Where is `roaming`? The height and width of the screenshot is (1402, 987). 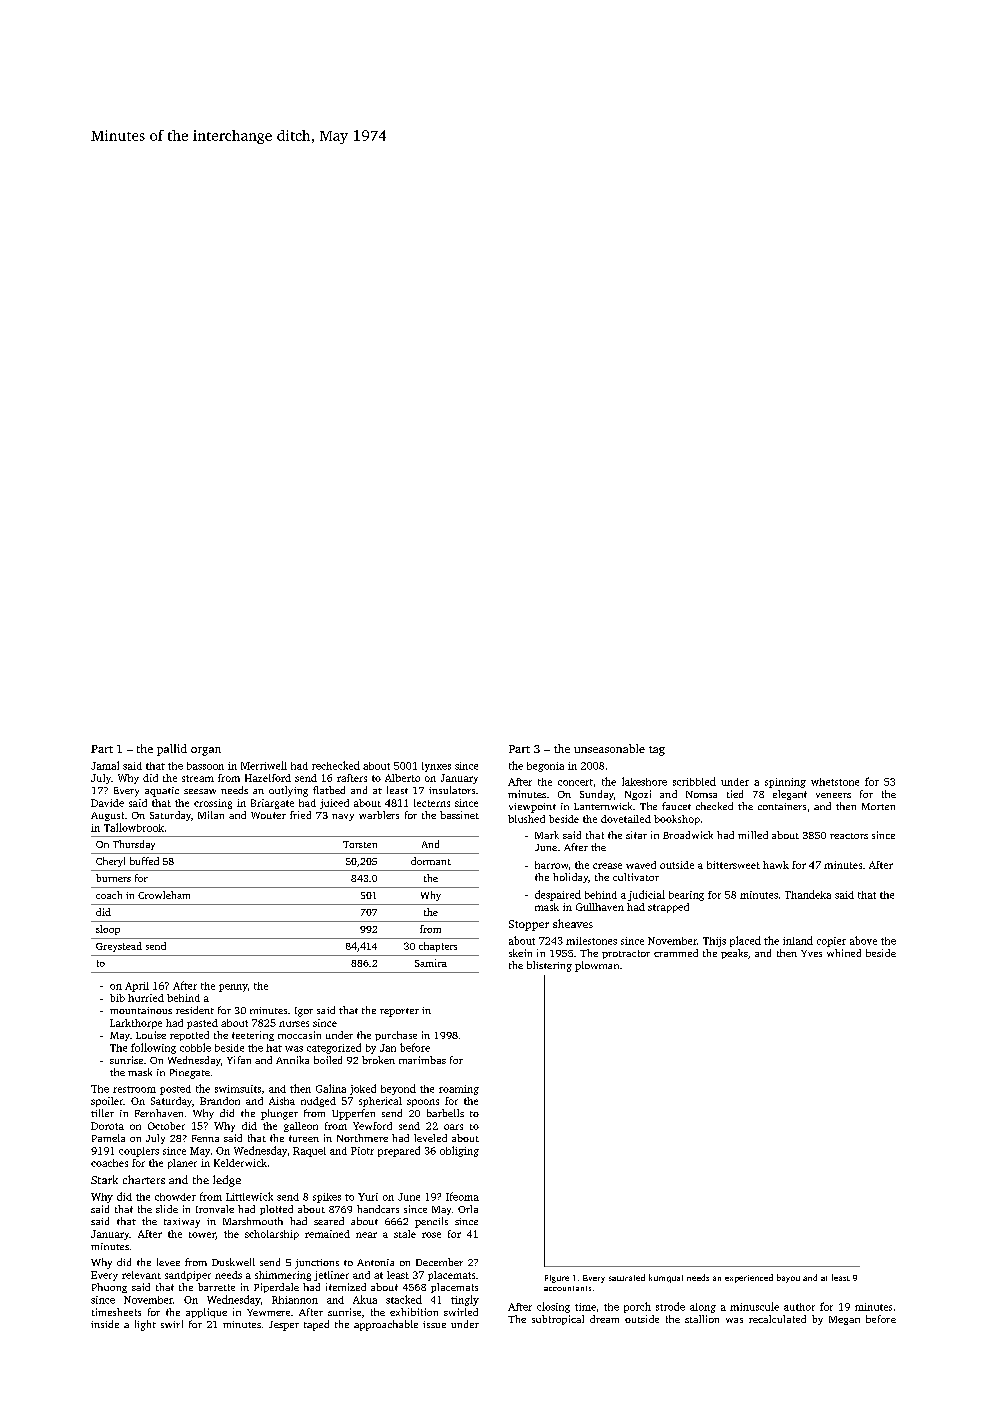
roaming is located at coordinates (459, 1090).
